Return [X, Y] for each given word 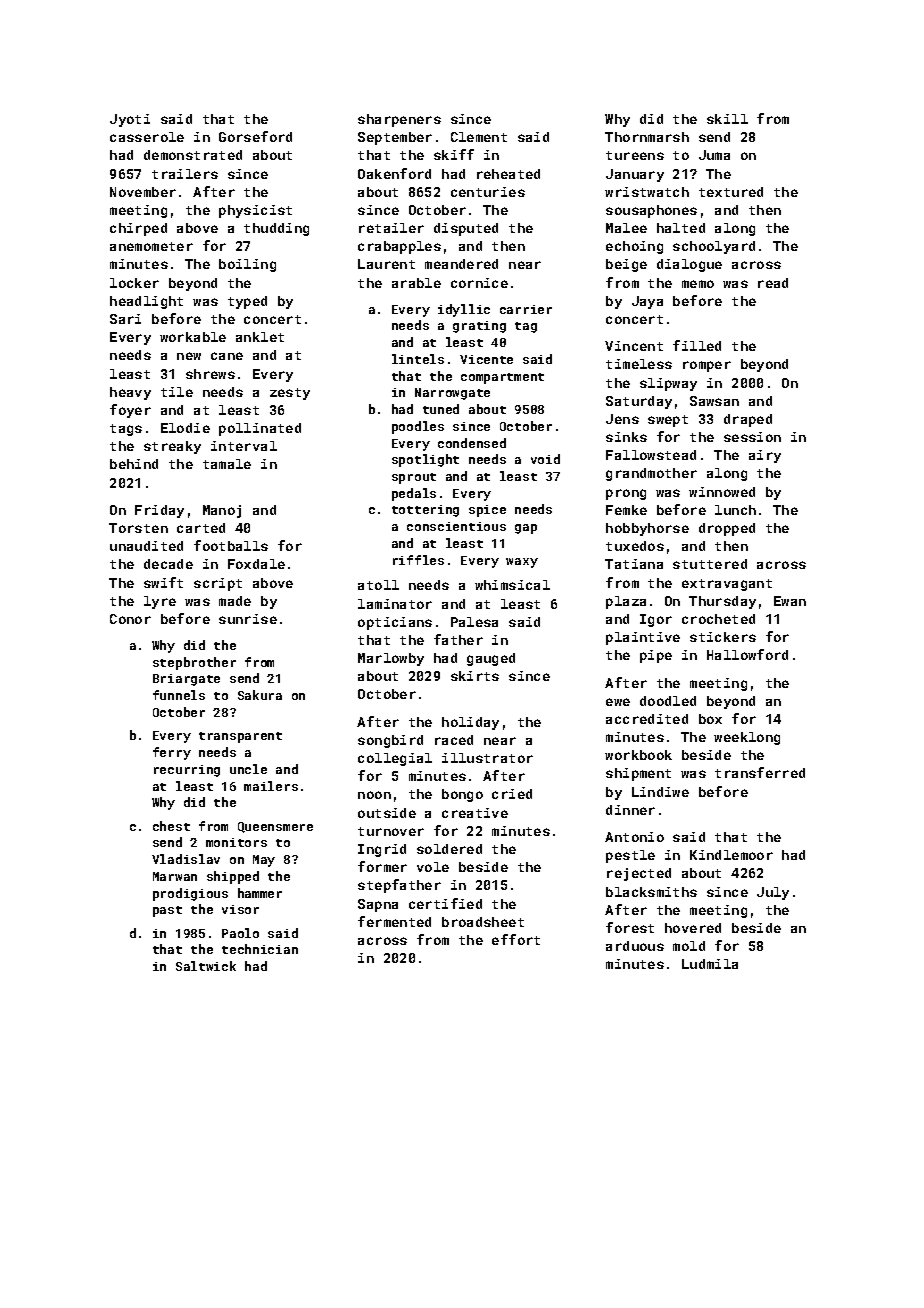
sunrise [248, 619]
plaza [626, 602]
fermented [394, 921]
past [167, 911]
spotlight [425, 460]
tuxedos [635, 546]
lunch [735, 510]
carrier [526, 309]
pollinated [260, 429]
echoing [634, 247]
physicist [255, 211]
